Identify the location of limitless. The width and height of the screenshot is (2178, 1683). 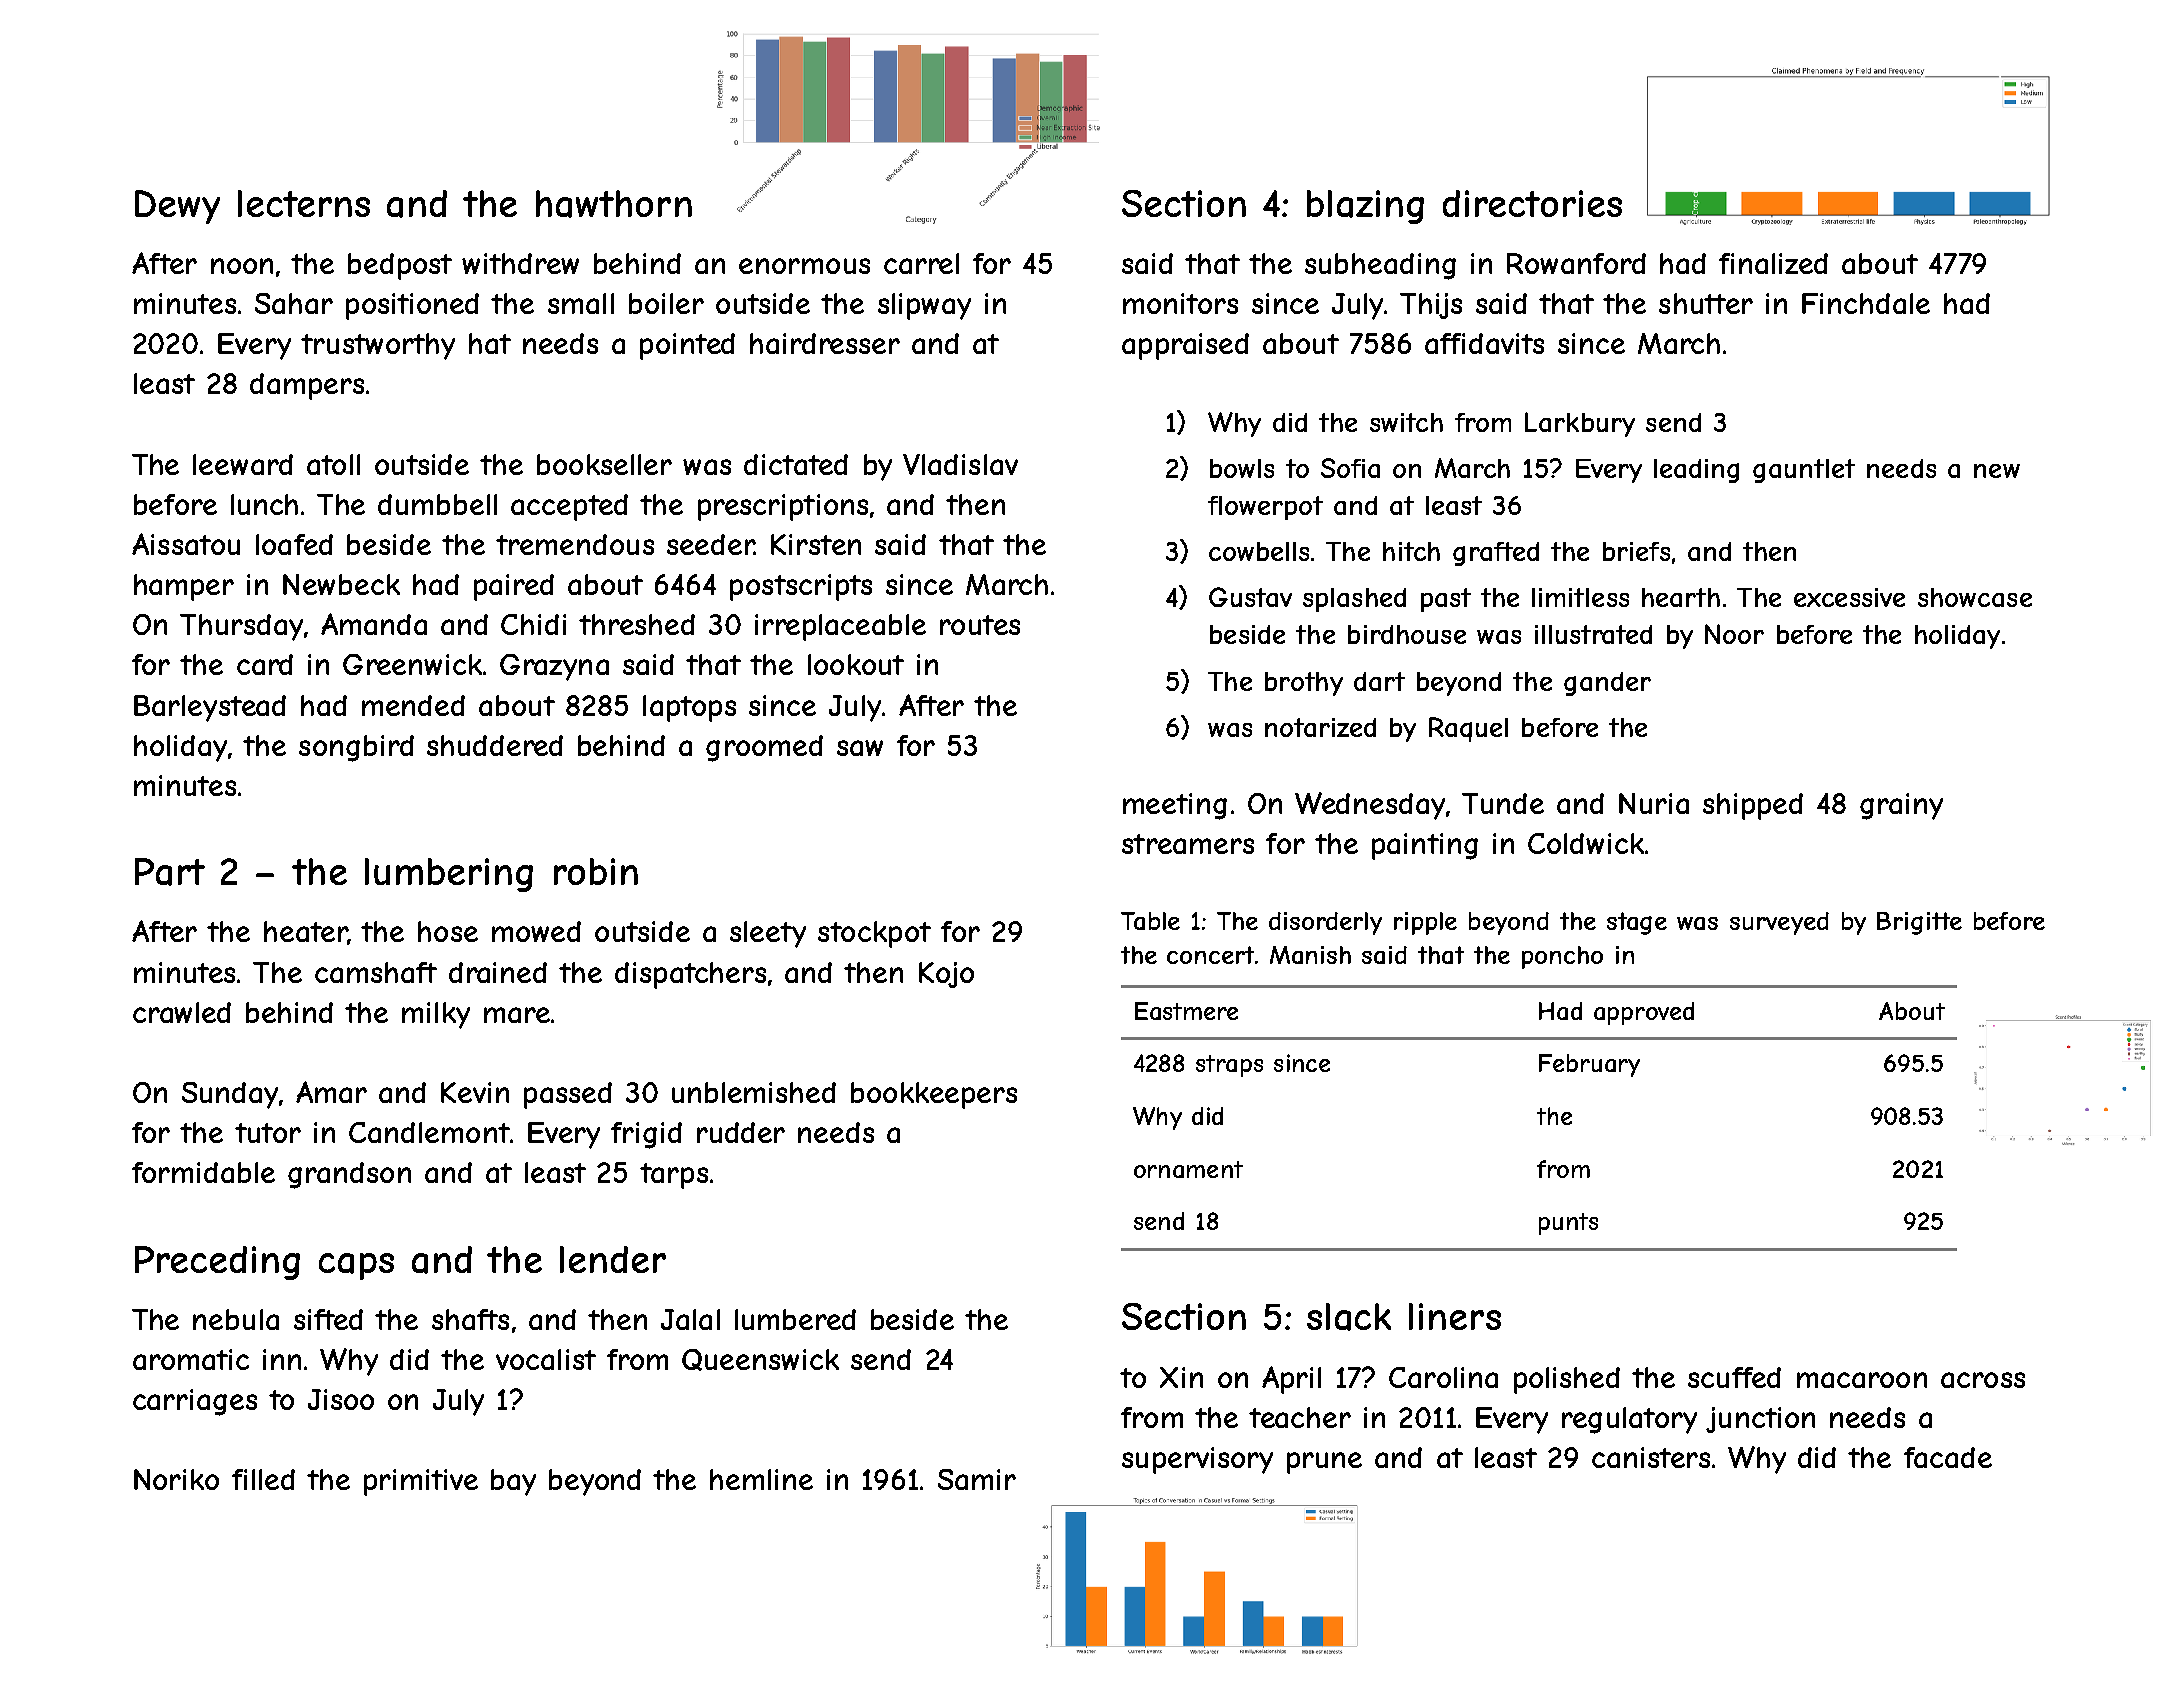
(1580, 597).
